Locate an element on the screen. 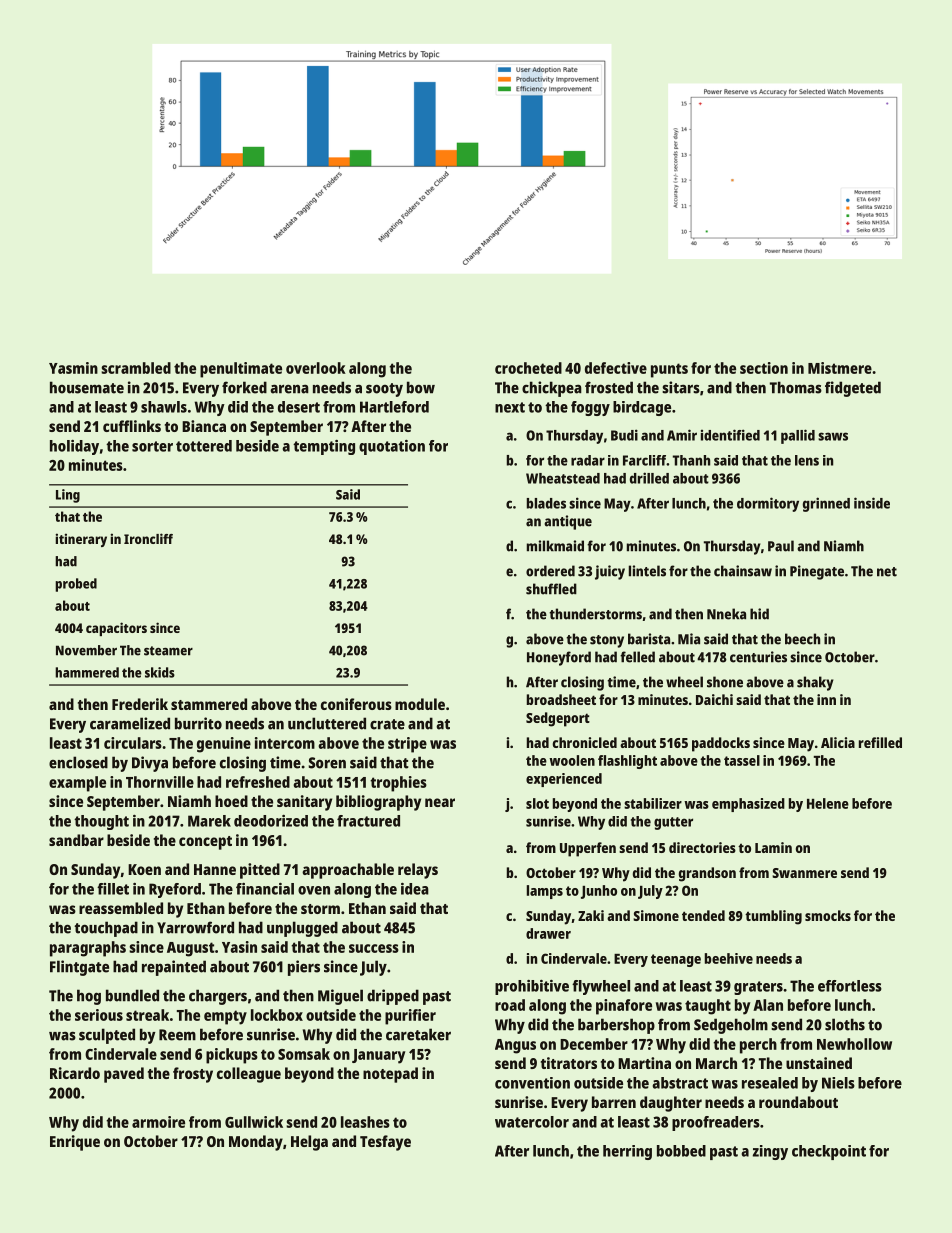  gutter is located at coordinates (673, 823).
